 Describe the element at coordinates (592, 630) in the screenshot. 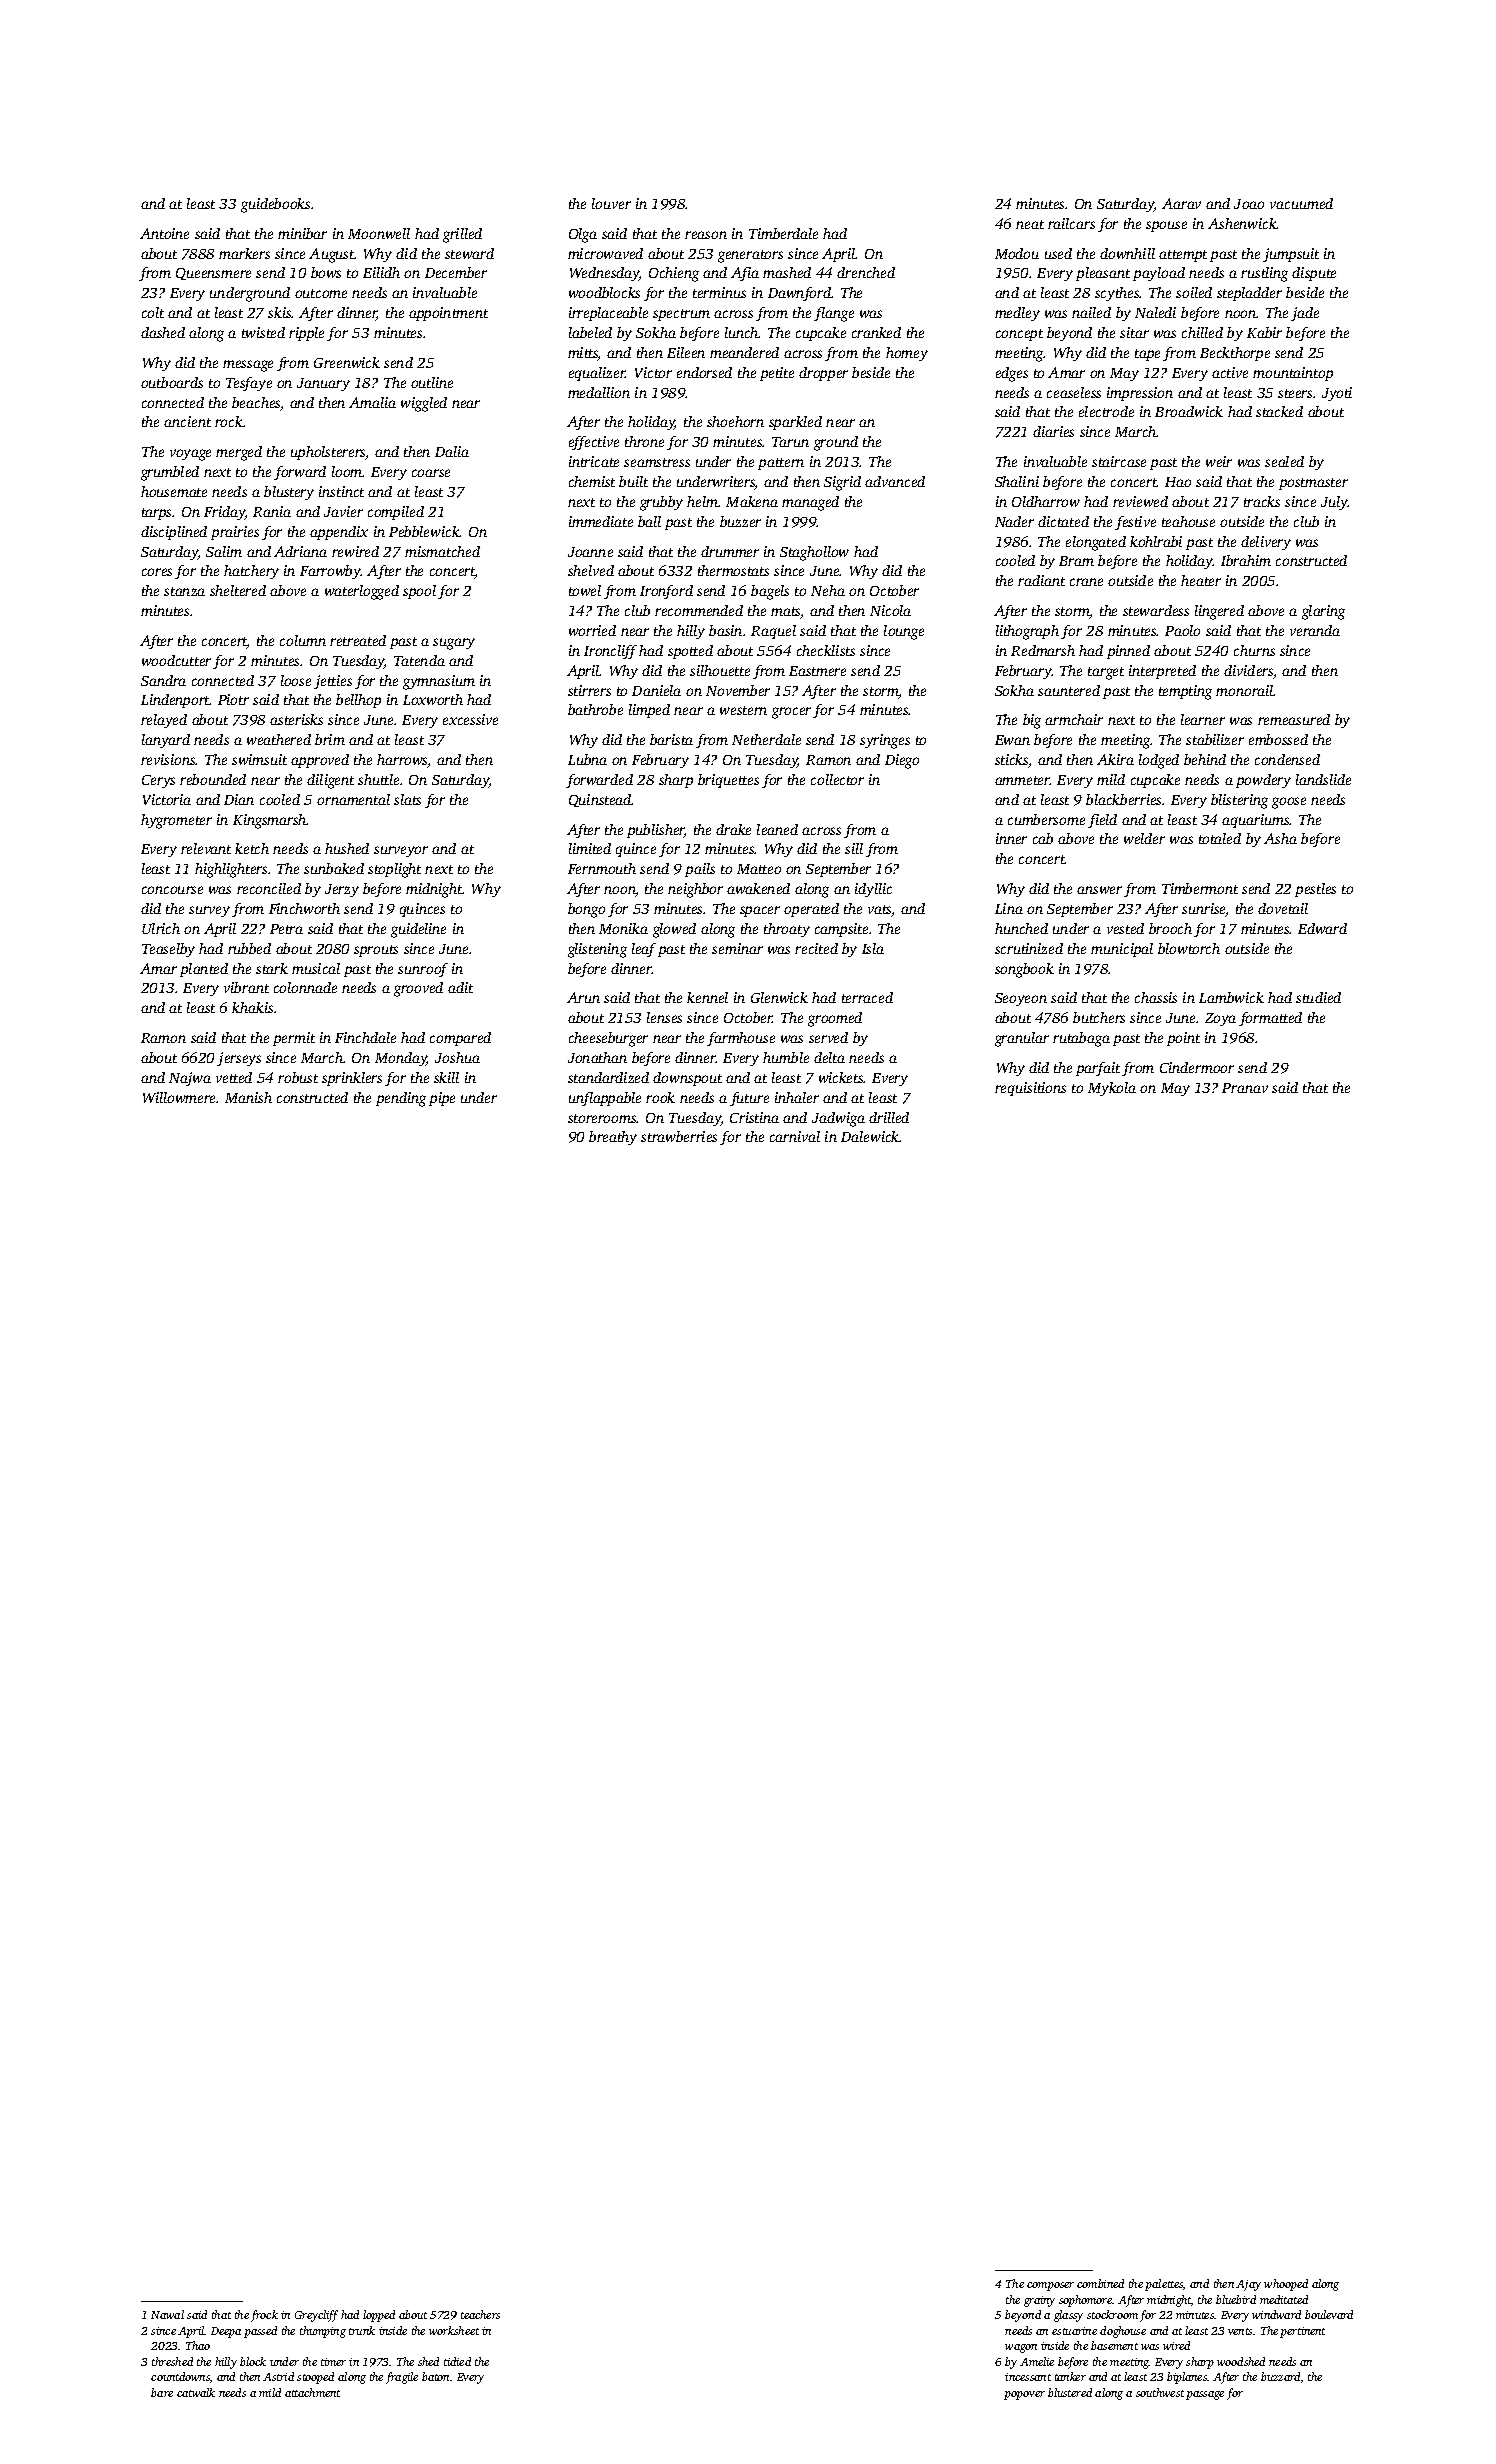

I see `worried` at that location.
